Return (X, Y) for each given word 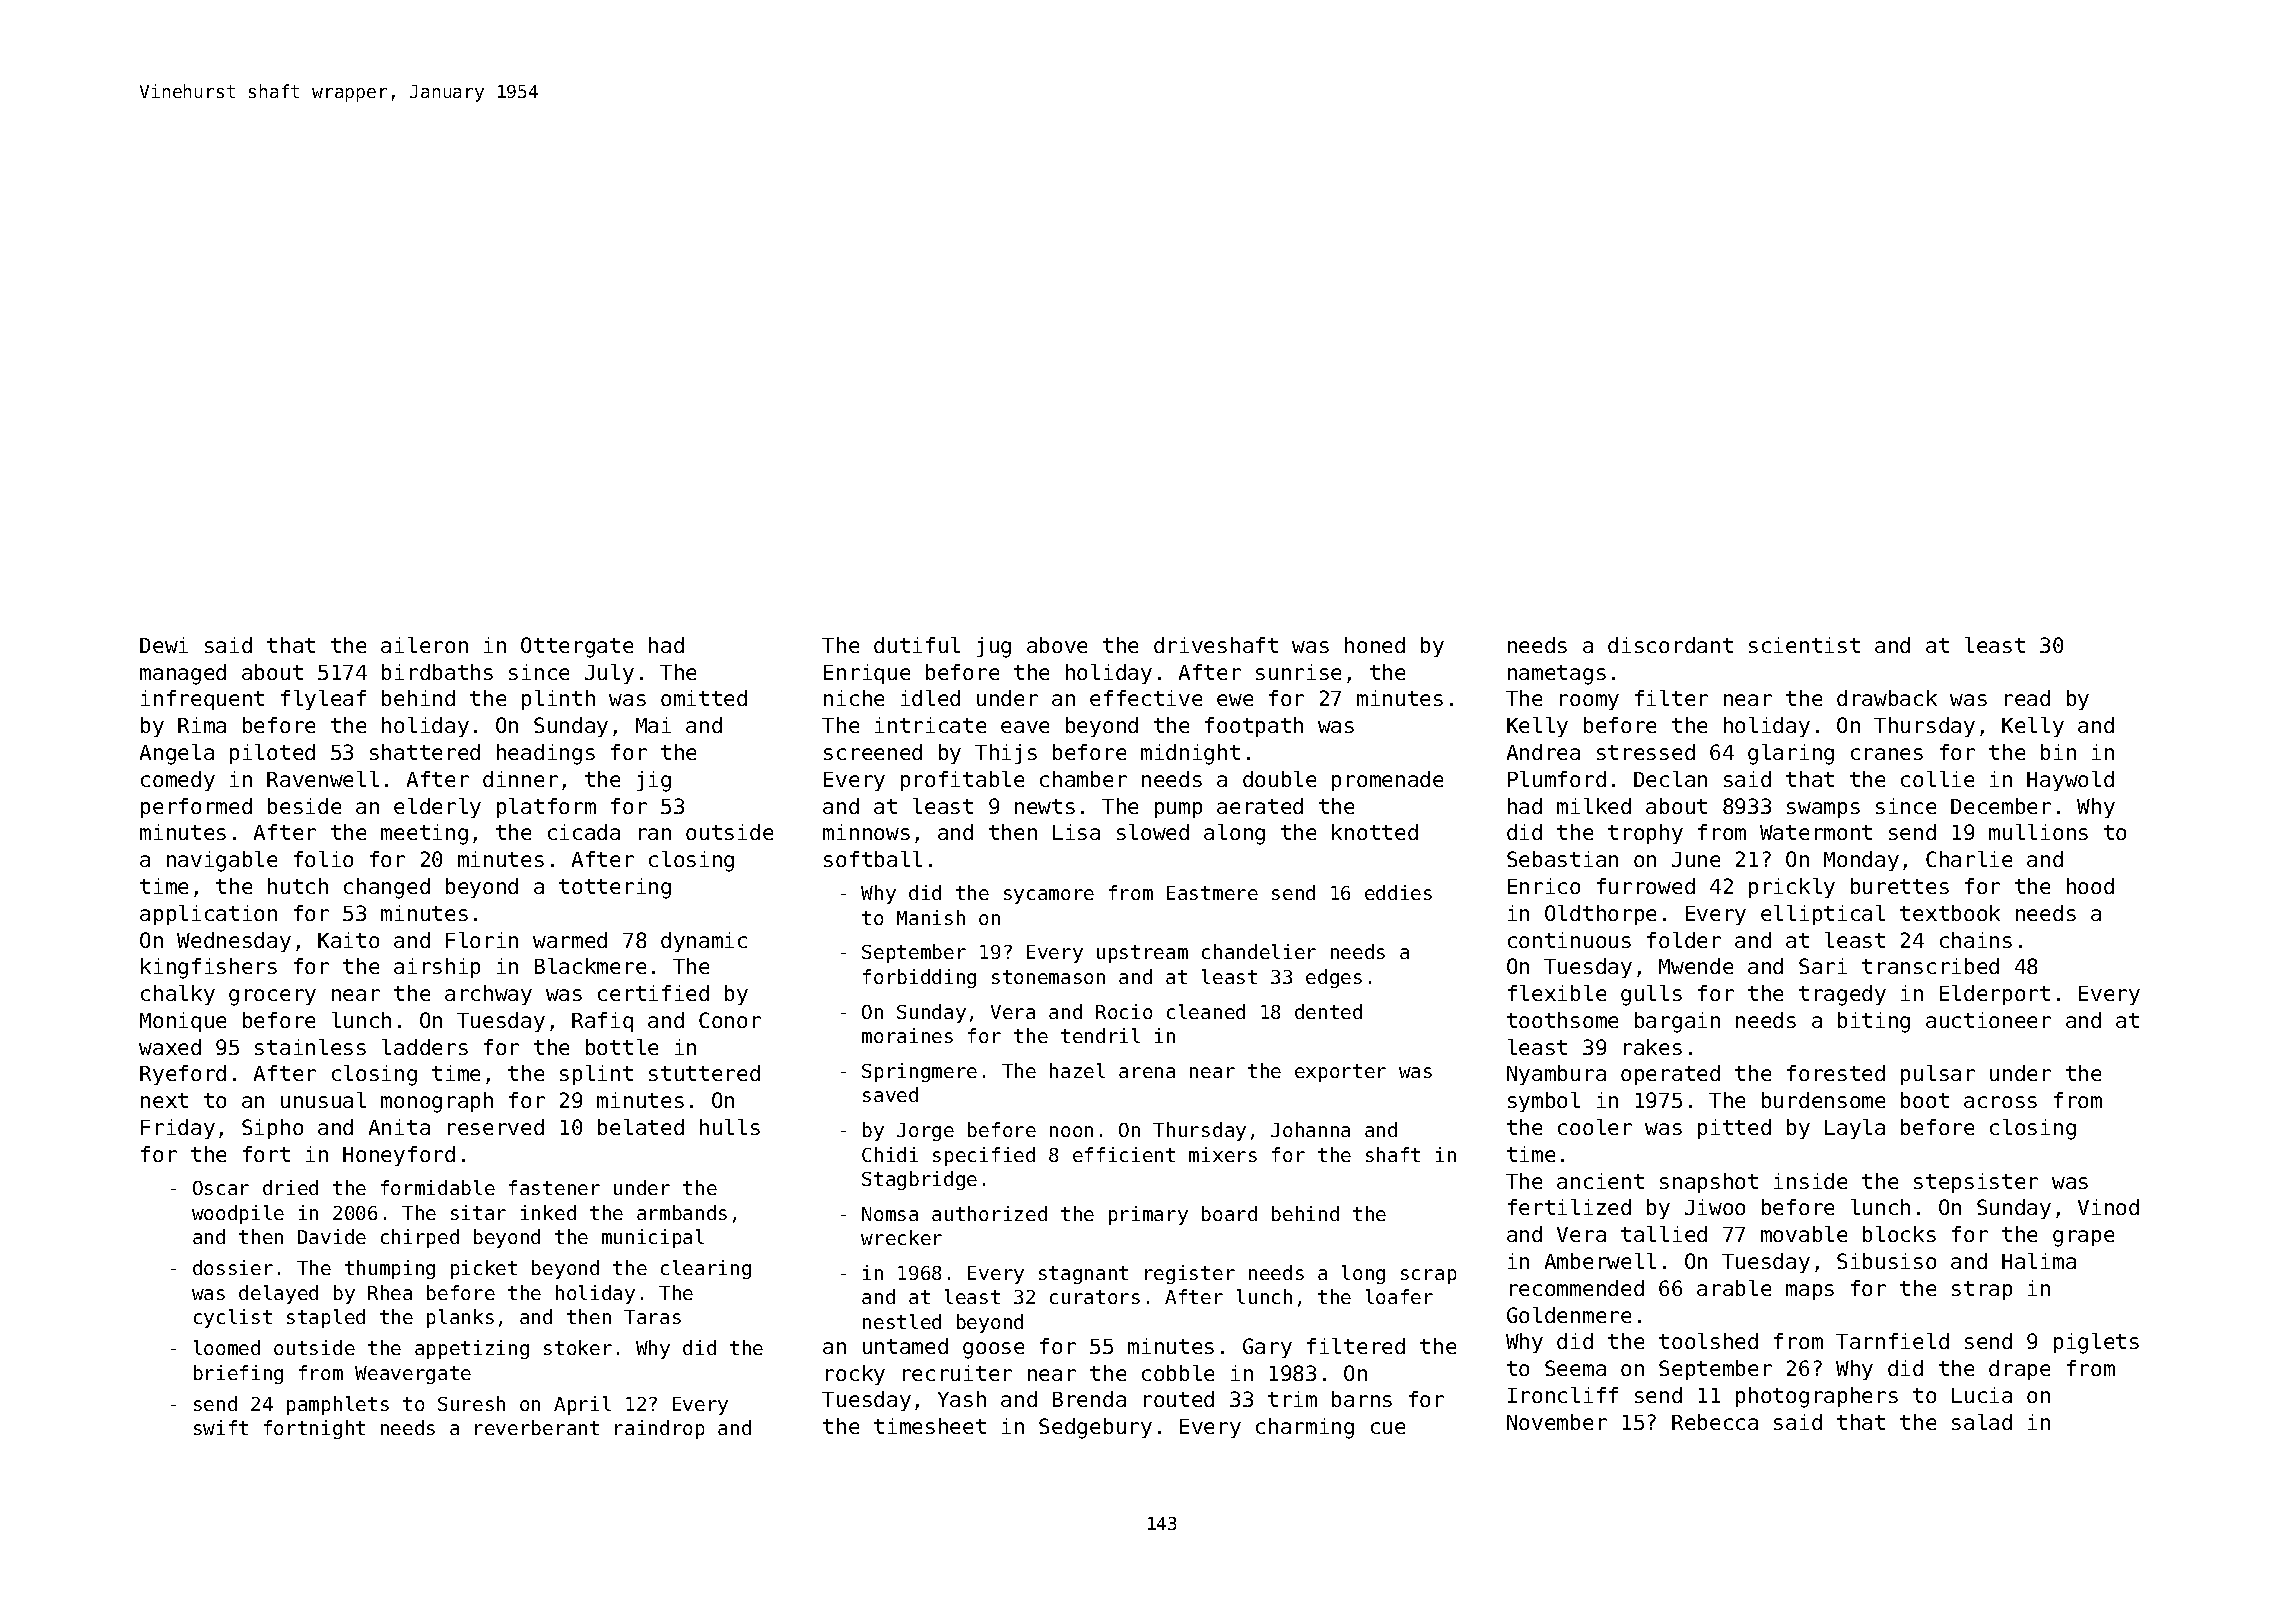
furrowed (1646, 886)
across (2000, 1102)
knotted (1375, 832)
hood (2090, 886)
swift (221, 1427)
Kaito (348, 940)
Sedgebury (1095, 1428)
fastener (554, 1187)
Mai (653, 725)
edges (1334, 978)
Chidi (890, 1154)
